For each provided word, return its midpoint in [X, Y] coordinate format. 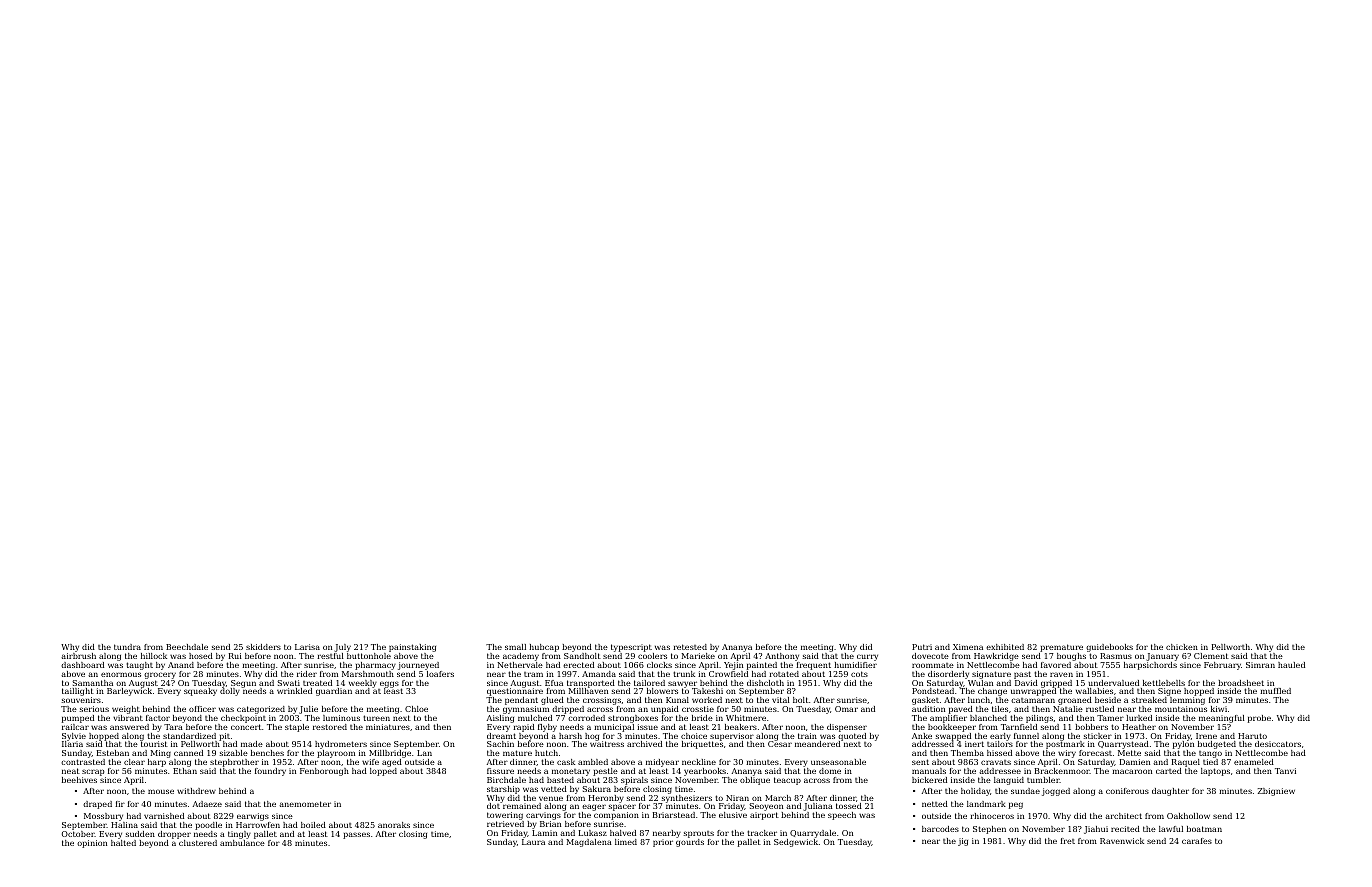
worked [707, 700]
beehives [79, 780]
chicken [1182, 647]
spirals [634, 781]
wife [370, 762]
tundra [127, 647]
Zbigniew [1276, 792]
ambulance [242, 843]
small [515, 647]
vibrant [128, 718]
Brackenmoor [1062, 771]
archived [644, 744]
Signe [1169, 692]
